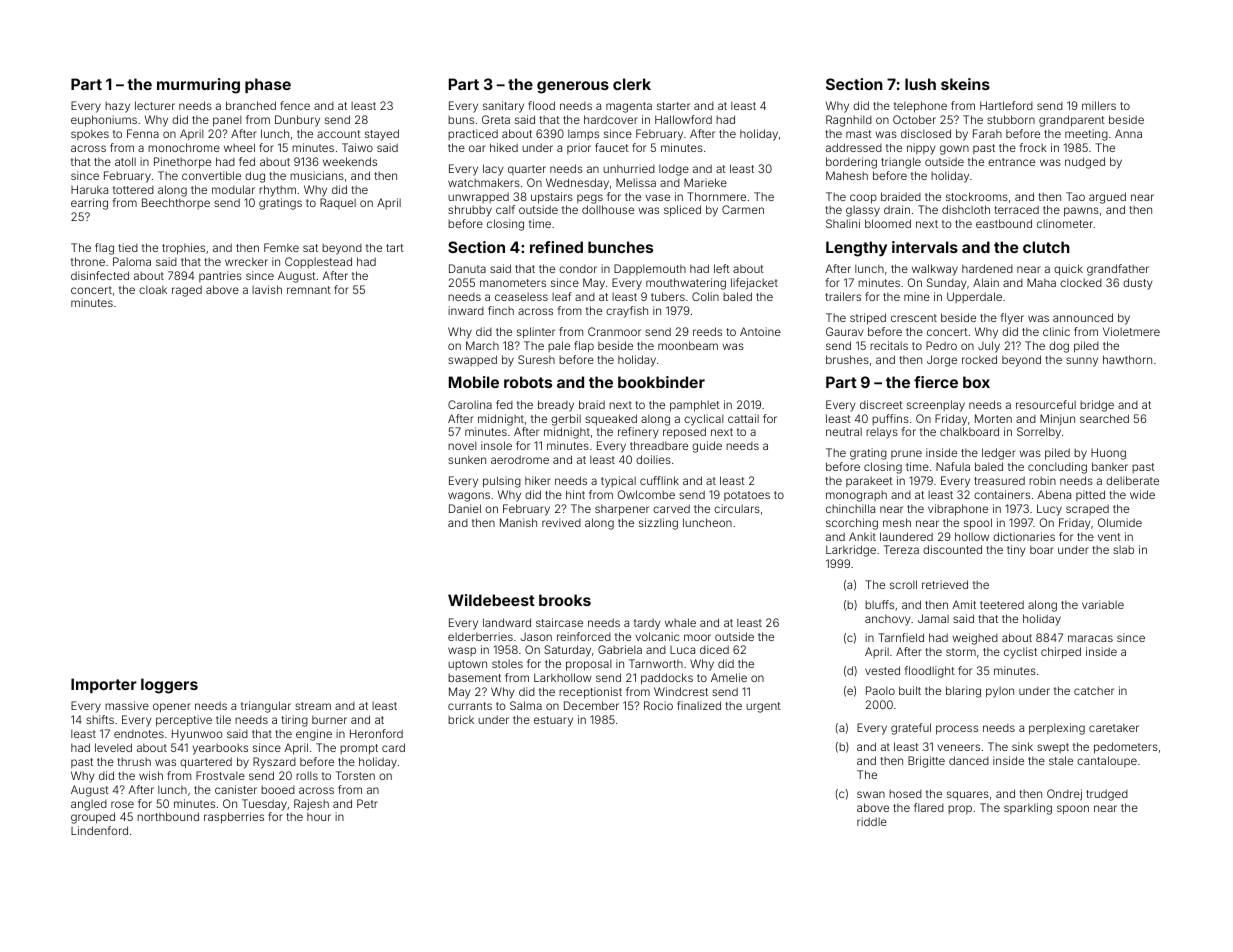  I want to click on cloak, so click(153, 289).
